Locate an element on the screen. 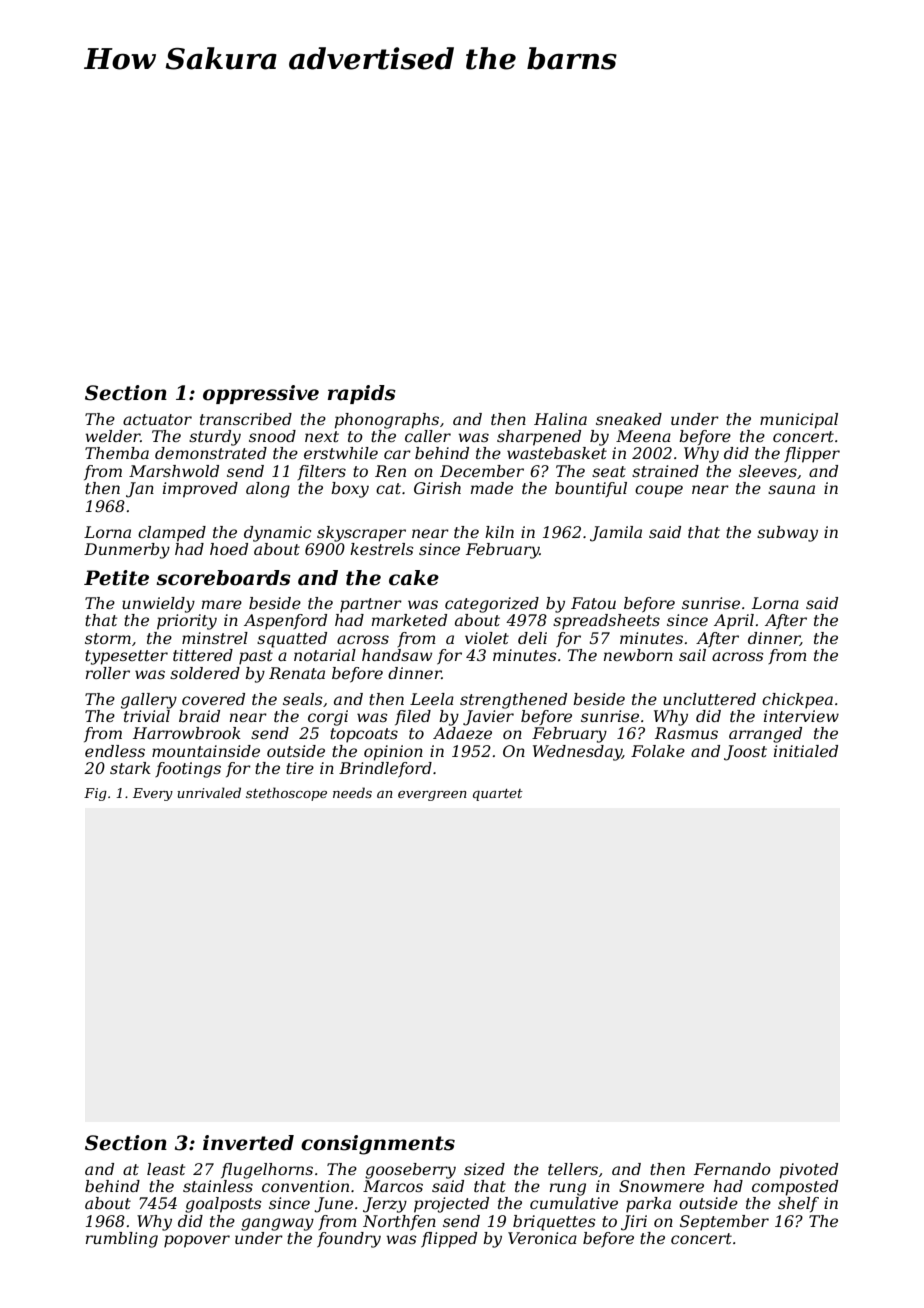  sneaked is located at coordinates (629, 419).
